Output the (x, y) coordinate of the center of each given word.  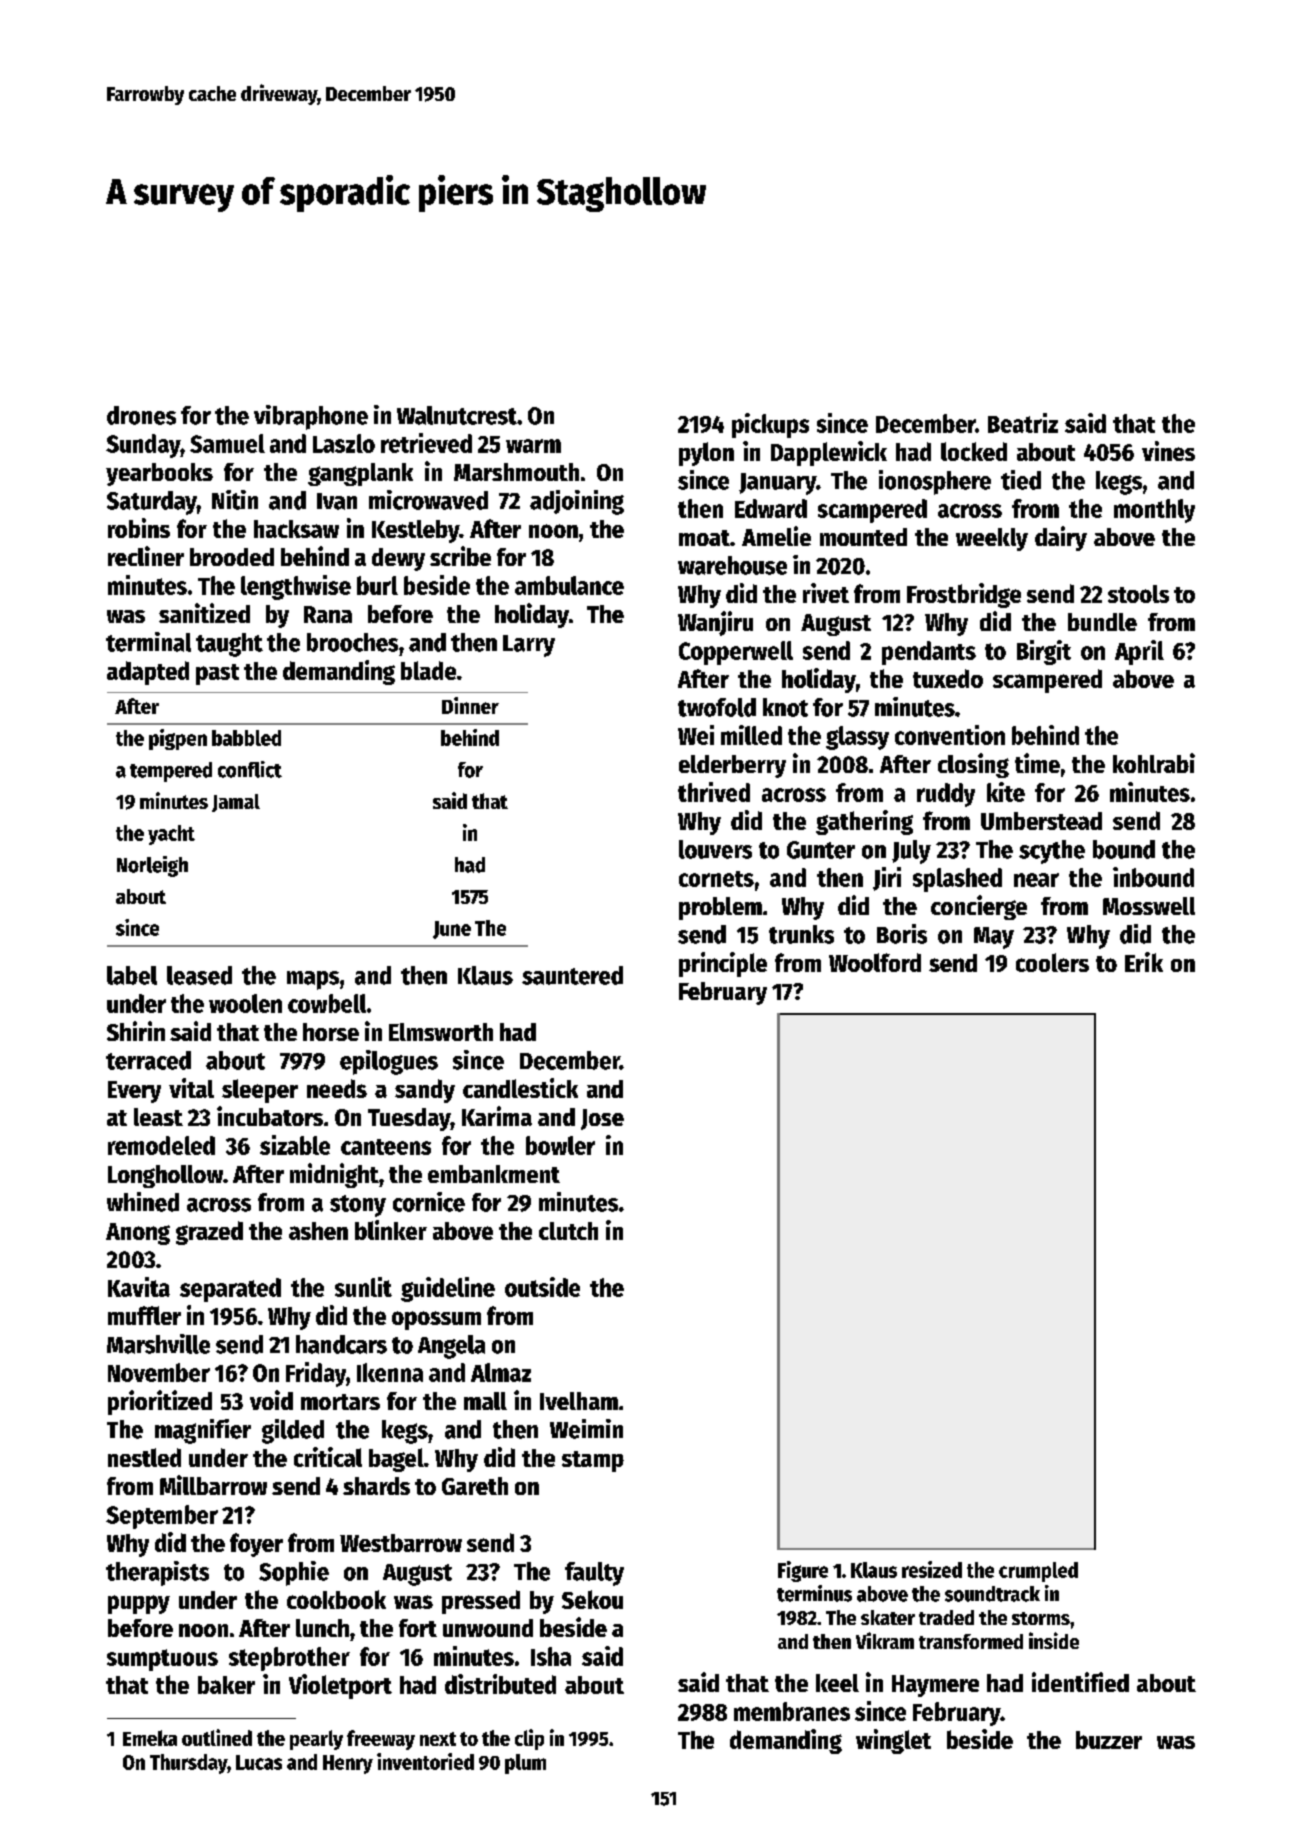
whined (143, 1202)
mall (485, 1401)
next (438, 1739)
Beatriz (1023, 423)
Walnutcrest (457, 415)
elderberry (732, 766)
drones (141, 415)
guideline (448, 1289)
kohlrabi (1154, 763)
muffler (144, 1315)
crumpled (1038, 1572)
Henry (348, 1764)
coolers (1052, 962)
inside (1054, 1640)
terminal (148, 642)
